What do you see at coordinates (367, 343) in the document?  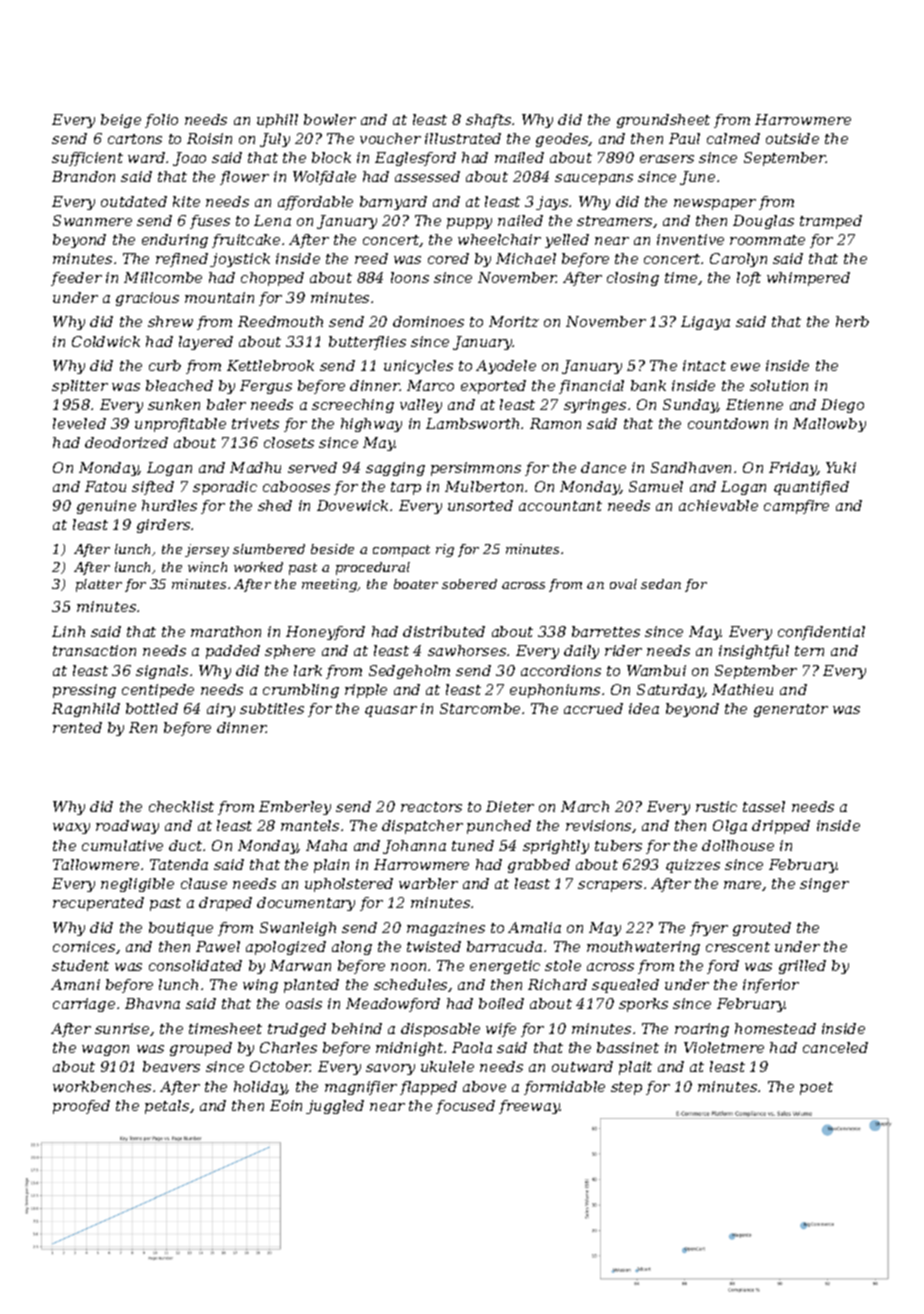 I see `butterflies` at bounding box center [367, 343].
